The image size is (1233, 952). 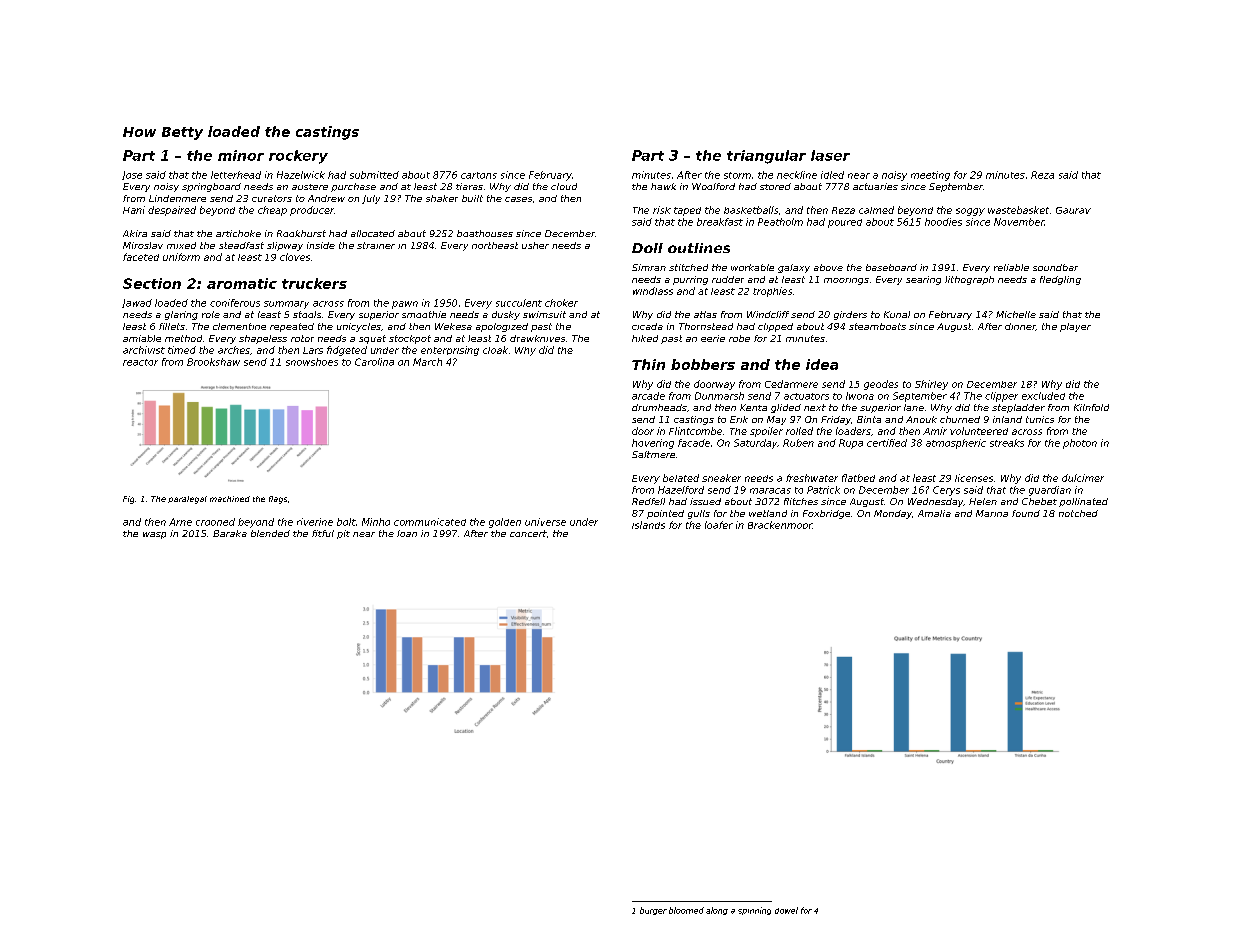 What do you see at coordinates (934, 513) in the screenshot?
I see `Amalia` at bounding box center [934, 513].
